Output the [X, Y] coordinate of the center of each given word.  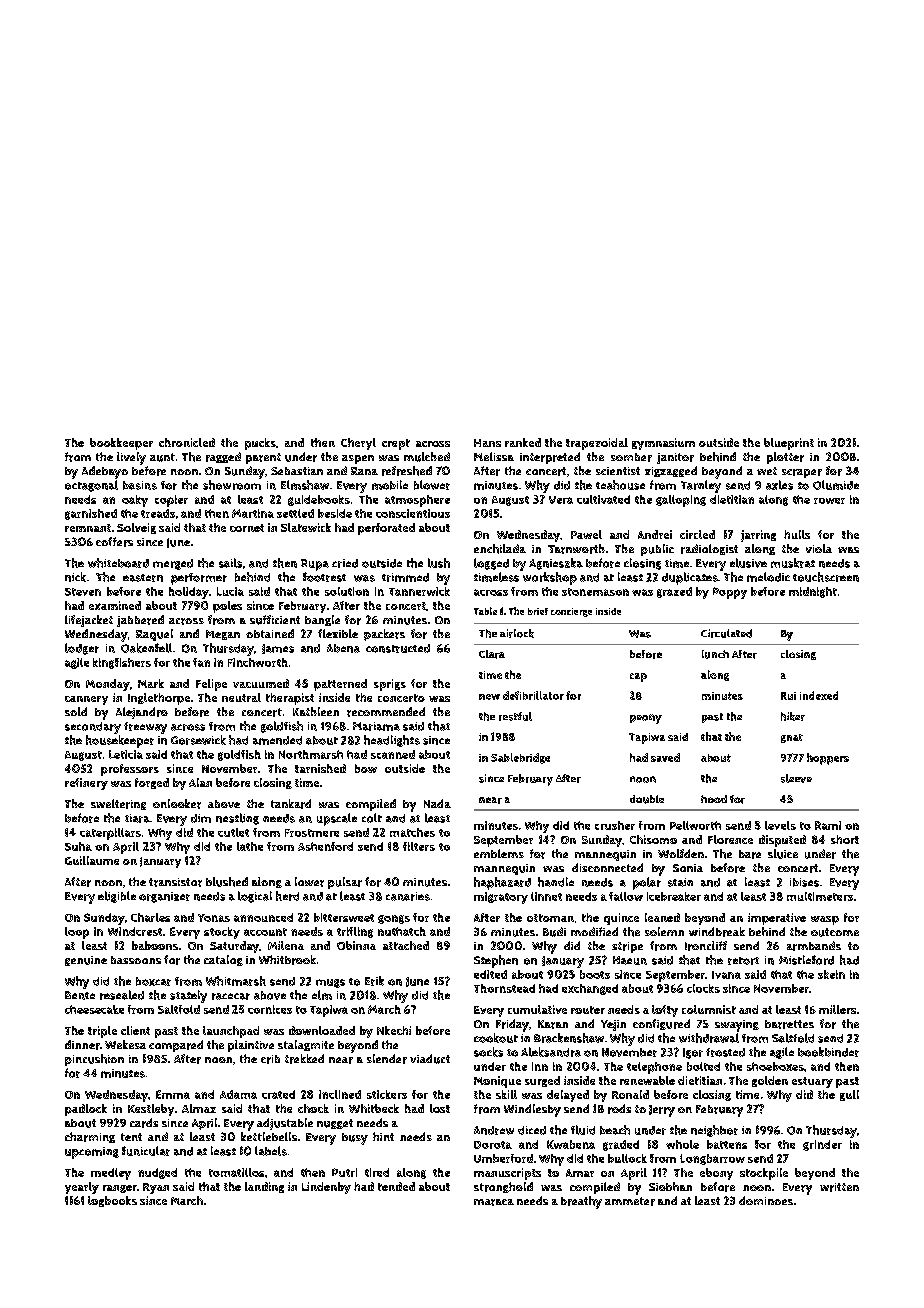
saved [665, 757]
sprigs [390, 685]
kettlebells [269, 1136]
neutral [241, 697]
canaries [408, 896]
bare [750, 854]
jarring [758, 536]
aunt [162, 457]
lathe [250, 846]
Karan [553, 1024]
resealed [122, 995]
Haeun [630, 960]
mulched [427, 457]
